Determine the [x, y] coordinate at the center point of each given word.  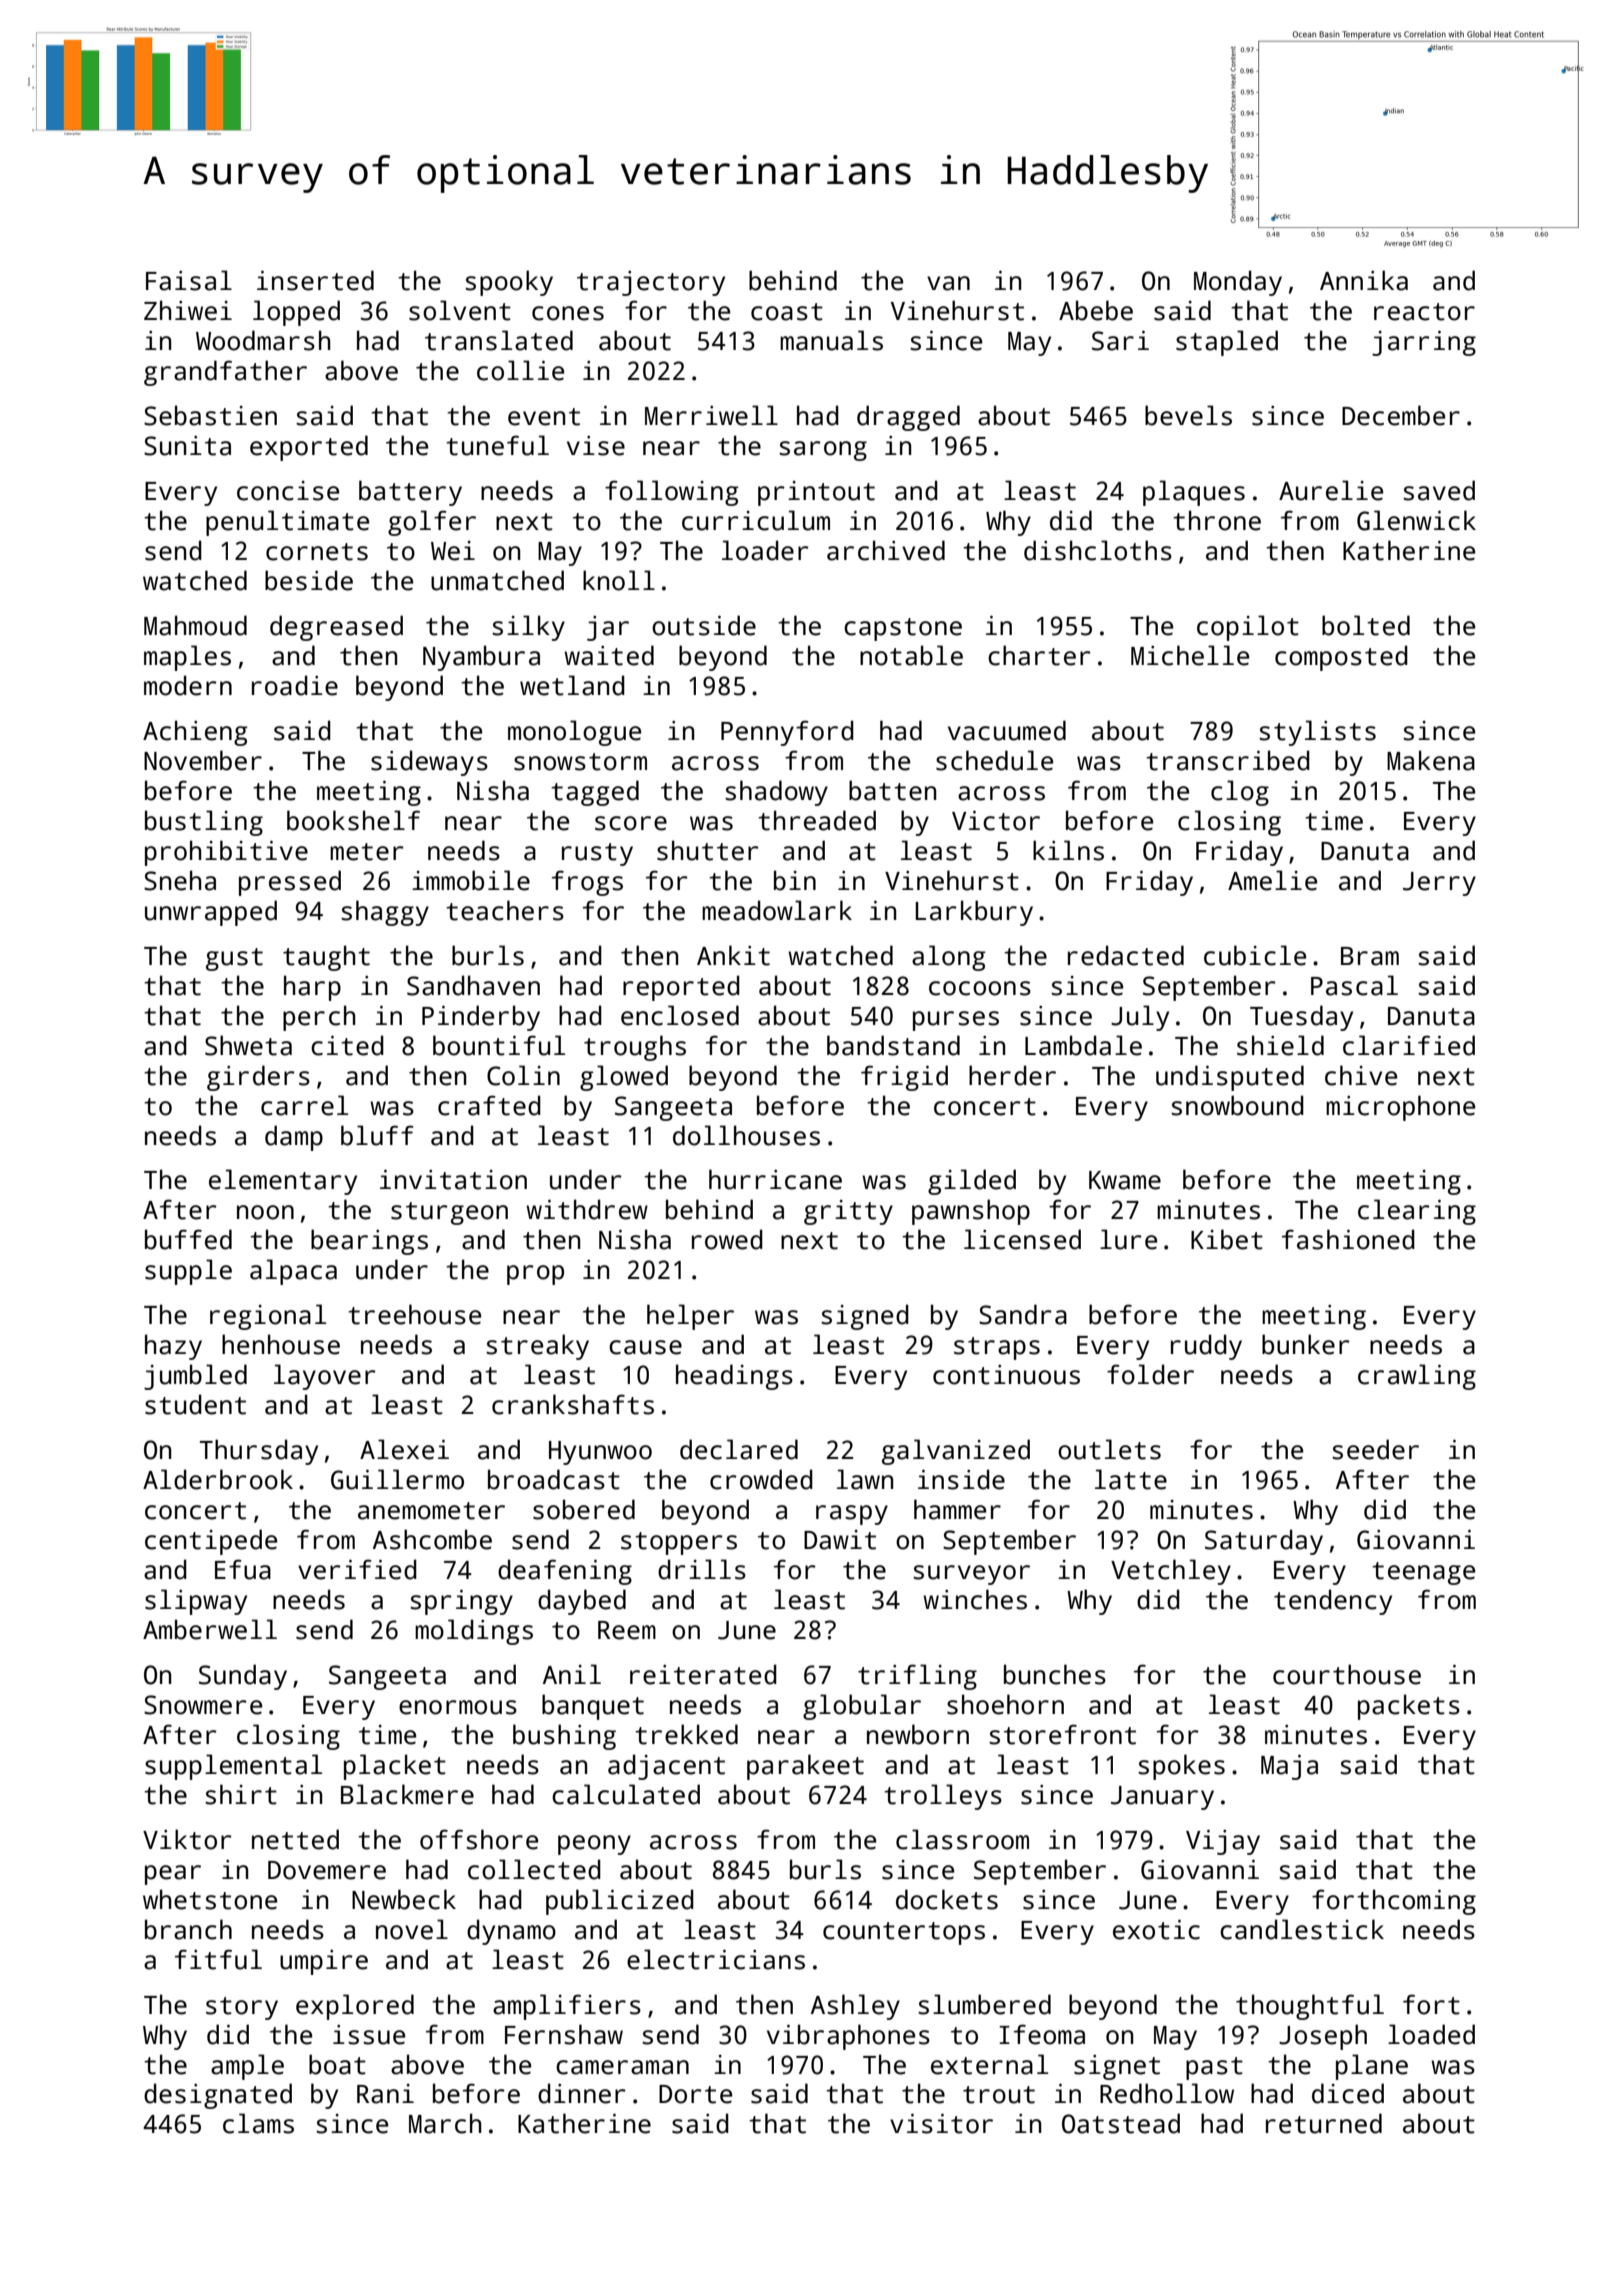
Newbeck [404, 1899]
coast [787, 312]
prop [535, 1275]
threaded [817, 820]
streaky [537, 1347]
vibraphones [848, 2037]
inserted [315, 280]
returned [1324, 2123]
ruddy [1206, 1347]
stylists [1317, 733]
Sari [1120, 341]
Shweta [248, 1045]
